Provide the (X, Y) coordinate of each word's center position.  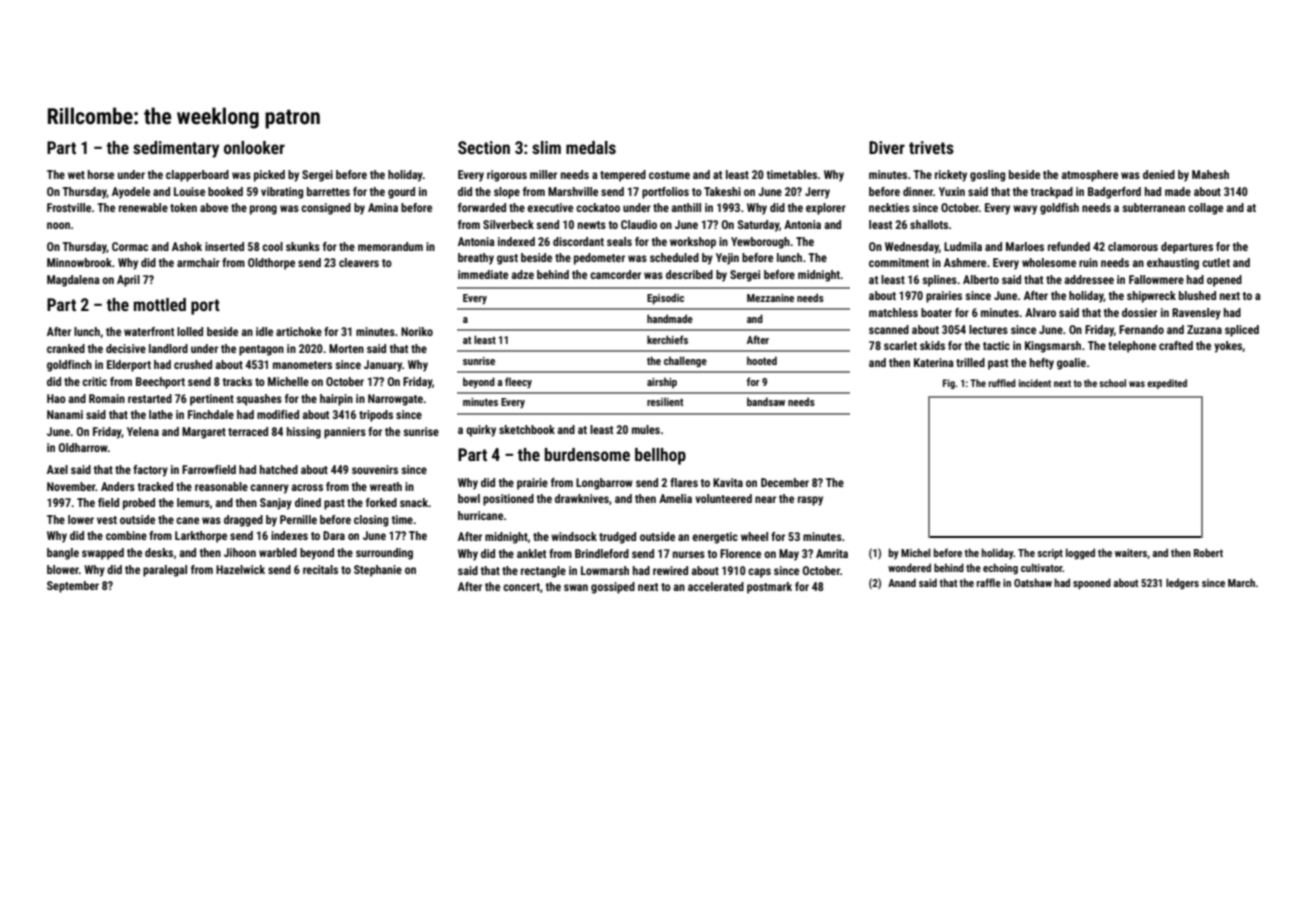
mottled (160, 304)
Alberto (981, 279)
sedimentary (176, 149)
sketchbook (527, 429)
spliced (1242, 331)
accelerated (716, 586)
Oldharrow (83, 447)
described (689, 274)
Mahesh (1210, 174)
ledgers (1182, 583)
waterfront (149, 331)
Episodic (665, 299)
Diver (887, 147)
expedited (1167, 384)
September (73, 587)
